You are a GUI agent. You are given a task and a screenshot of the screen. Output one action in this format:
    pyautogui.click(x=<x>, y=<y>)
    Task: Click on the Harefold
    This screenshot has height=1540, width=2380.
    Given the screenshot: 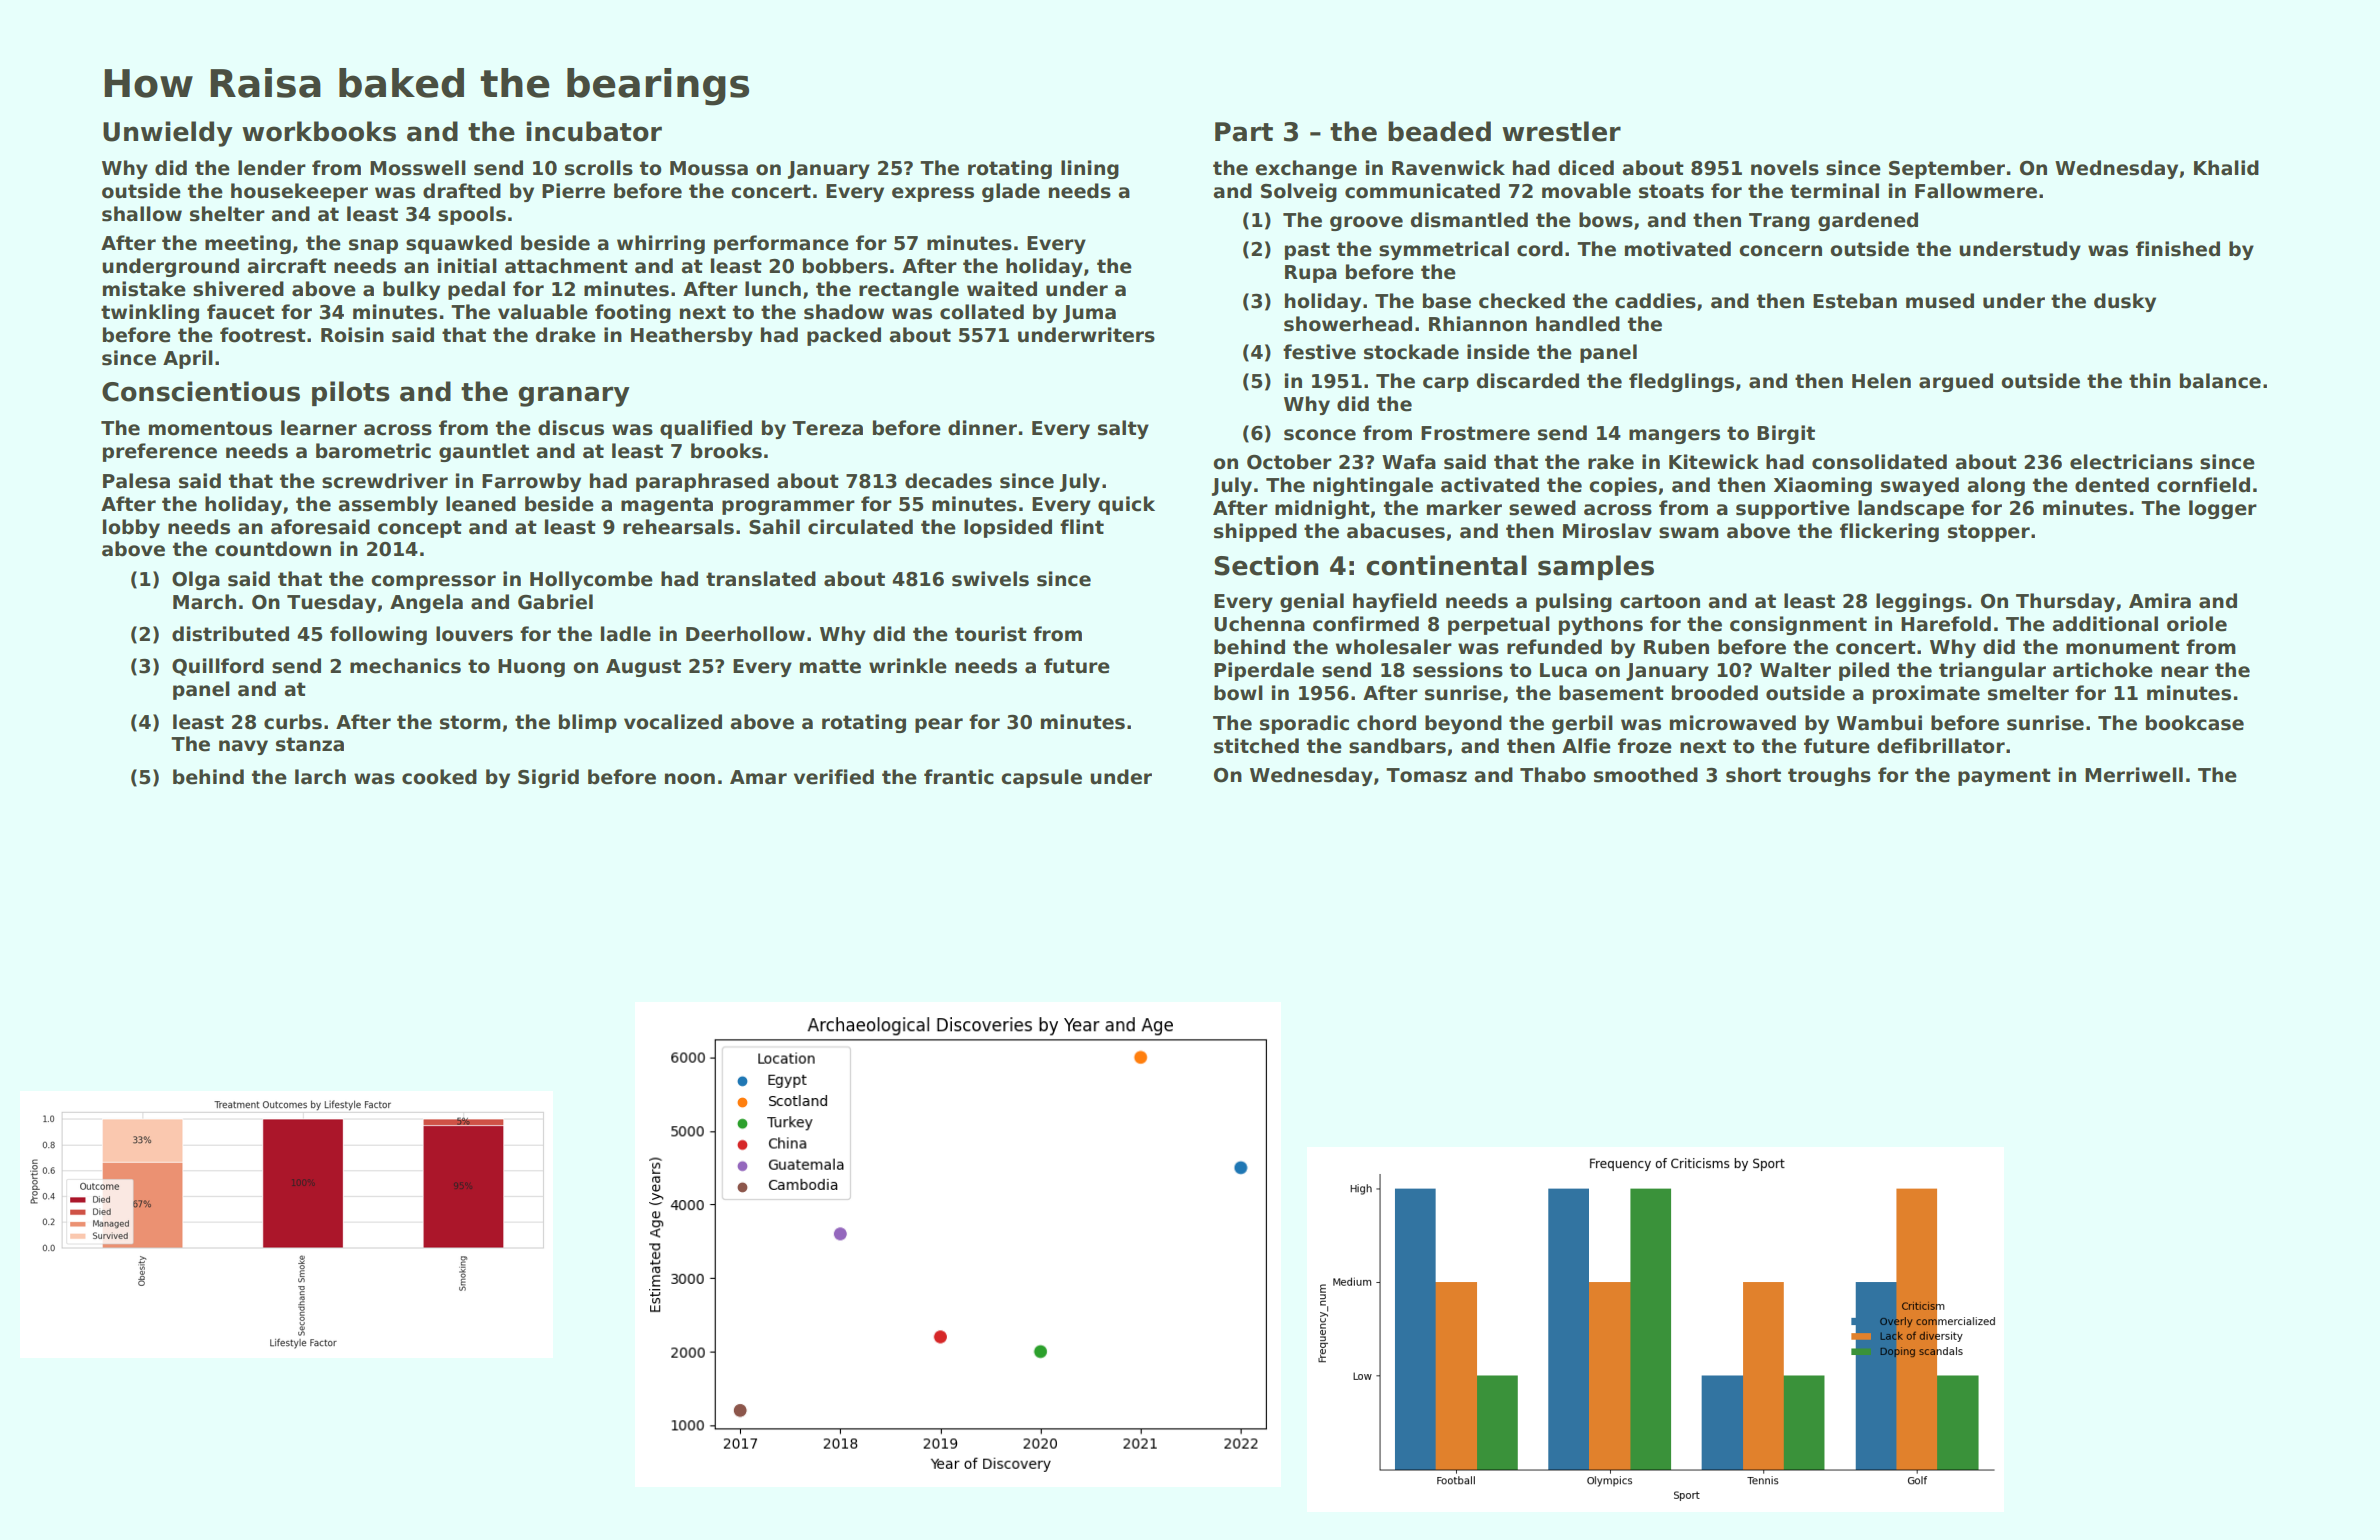 What is the action you would take?
    pyautogui.click(x=1946, y=624)
